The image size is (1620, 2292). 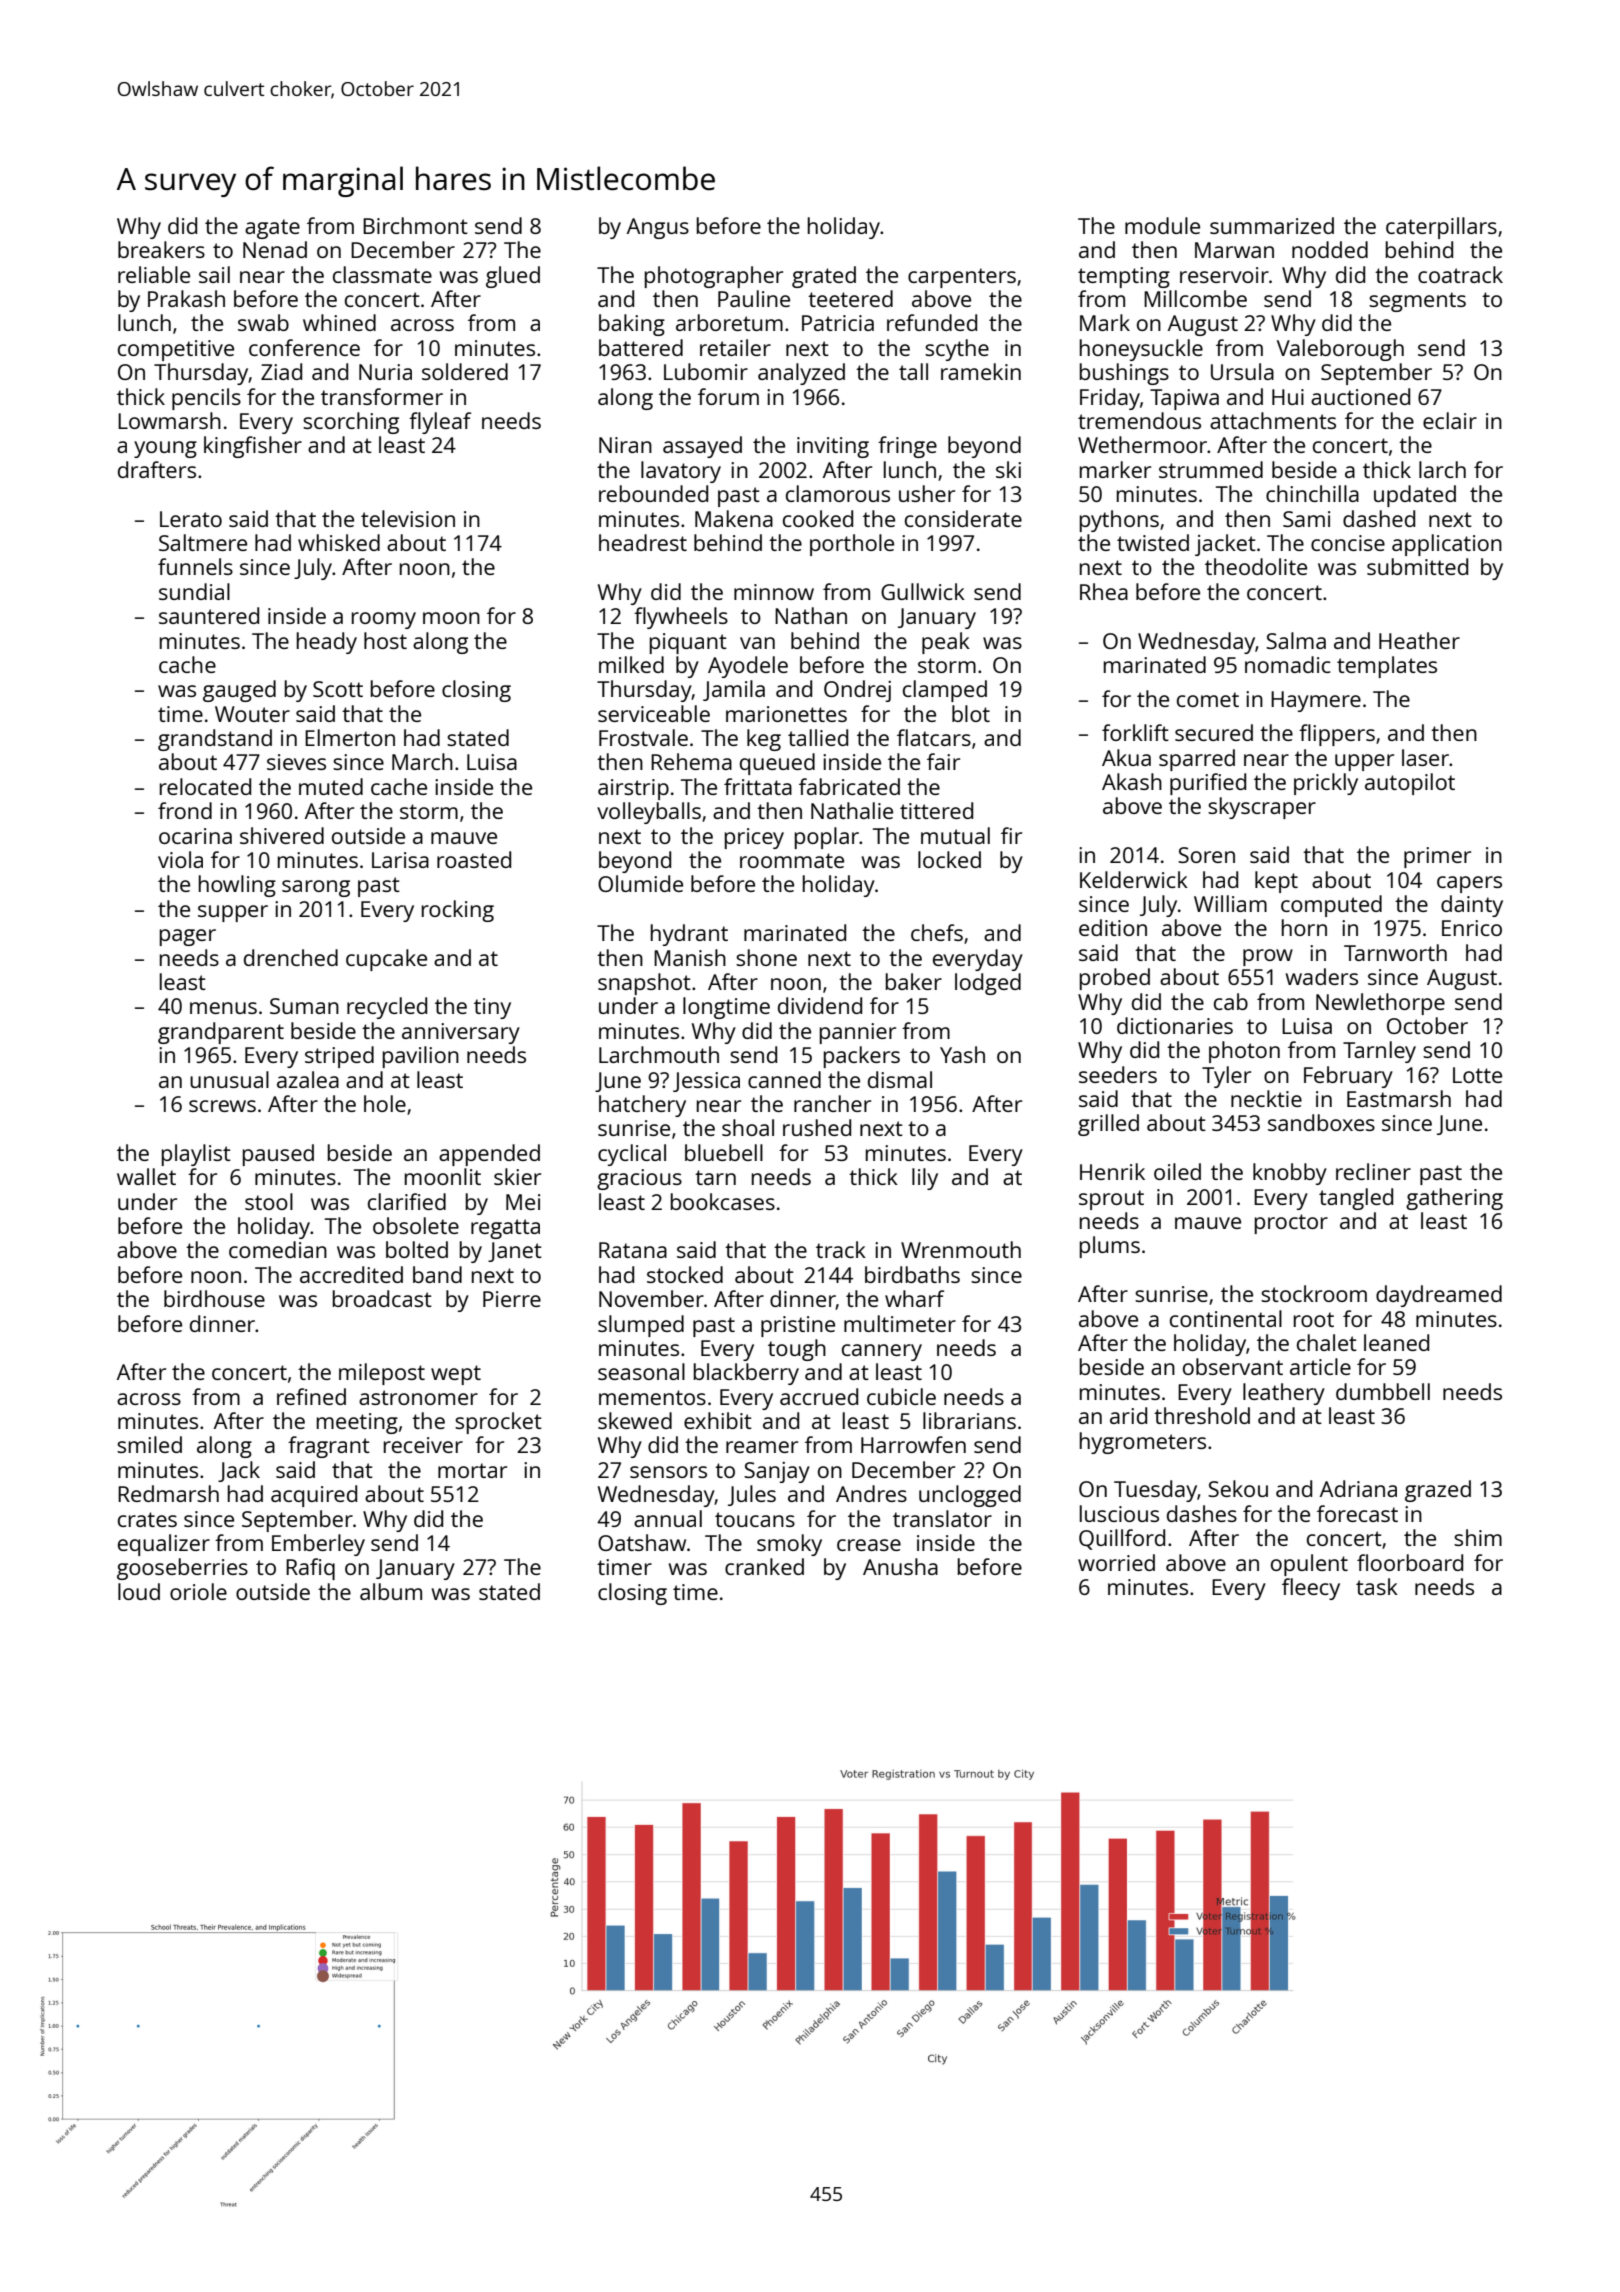 What do you see at coordinates (1272, 225) in the screenshot?
I see `summarized` at bounding box center [1272, 225].
